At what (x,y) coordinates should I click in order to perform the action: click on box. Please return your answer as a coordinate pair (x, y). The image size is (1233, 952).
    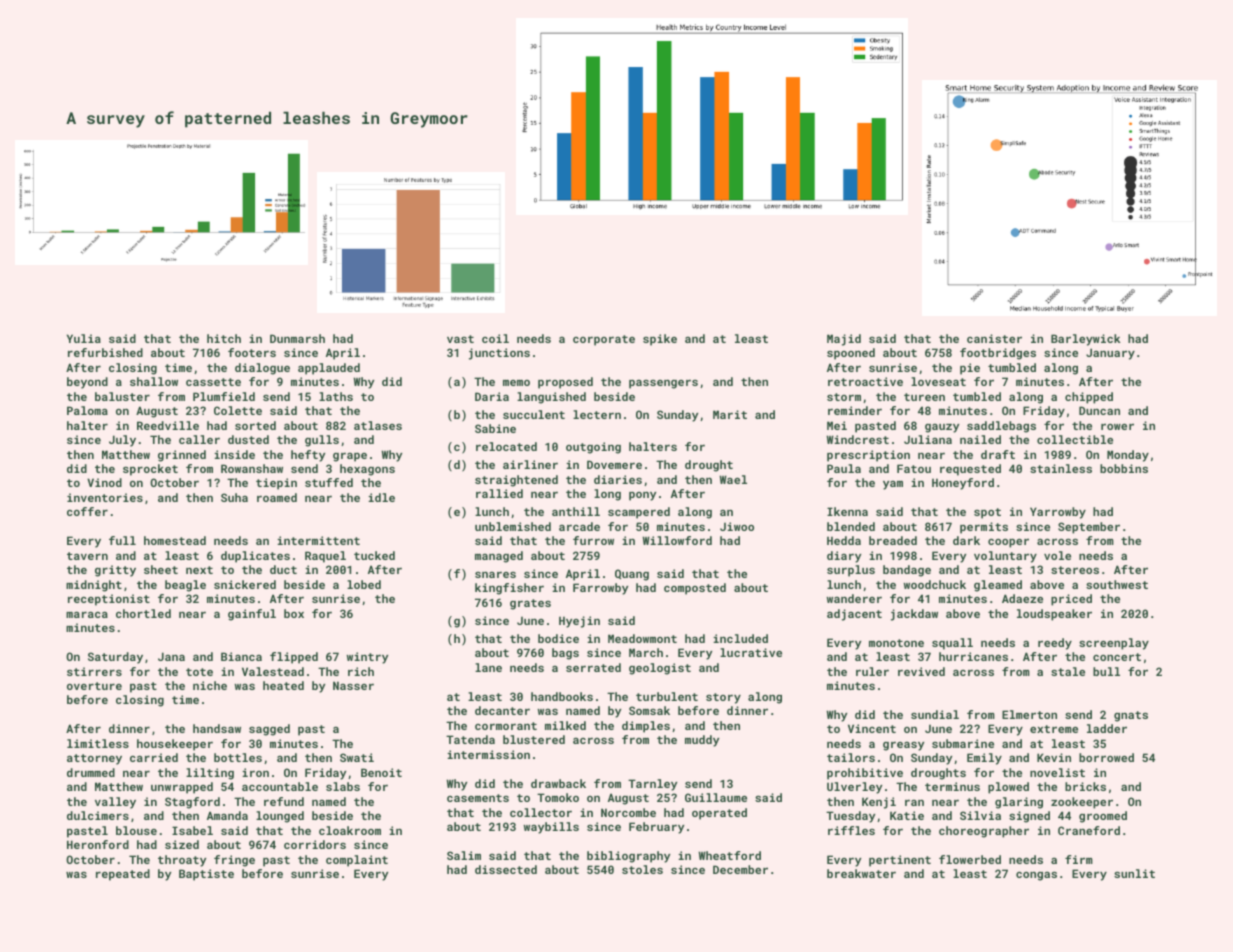
    Looking at the image, I should click on (294, 613).
